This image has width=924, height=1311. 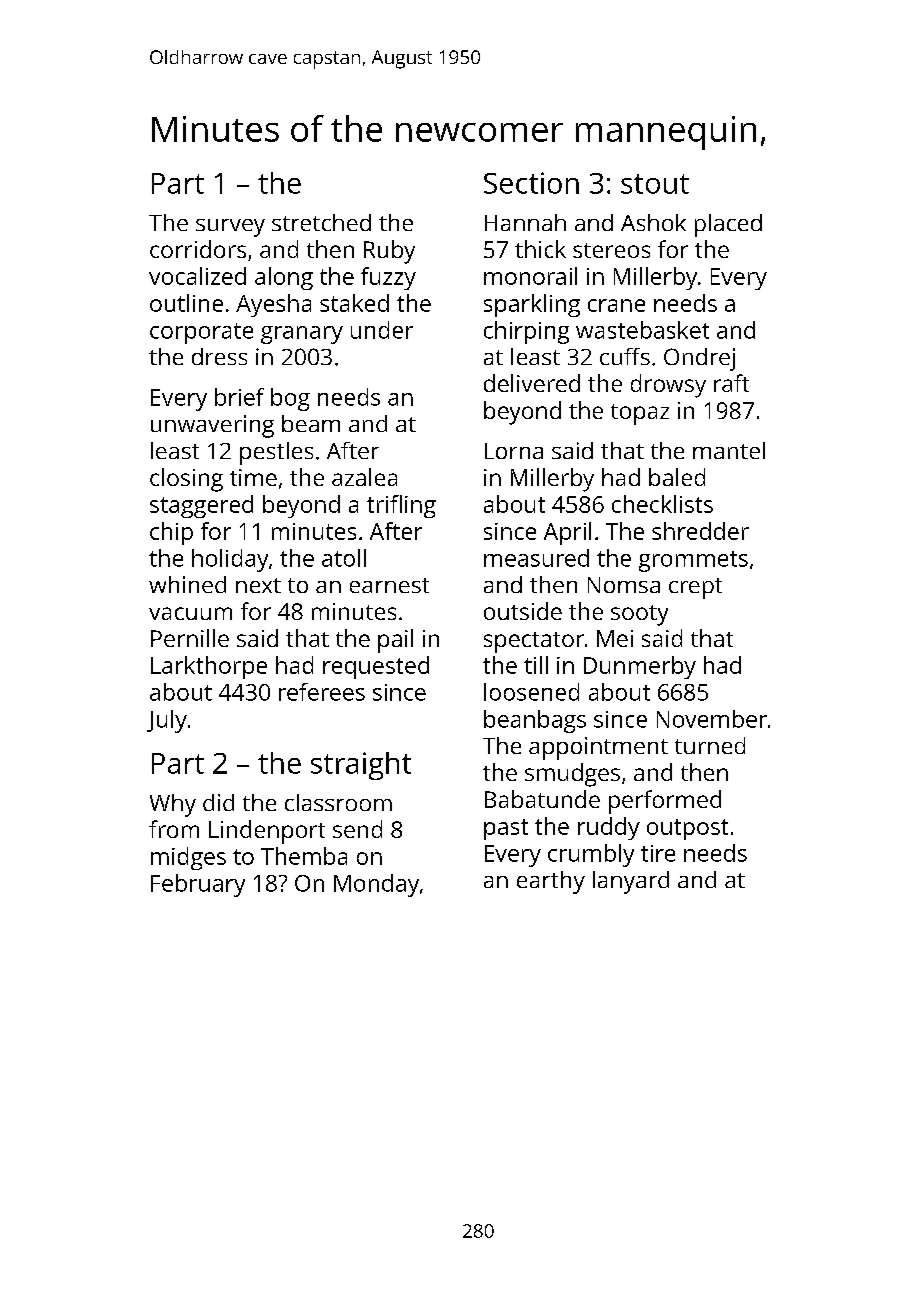 I want to click on dress, so click(x=219, y=356).
